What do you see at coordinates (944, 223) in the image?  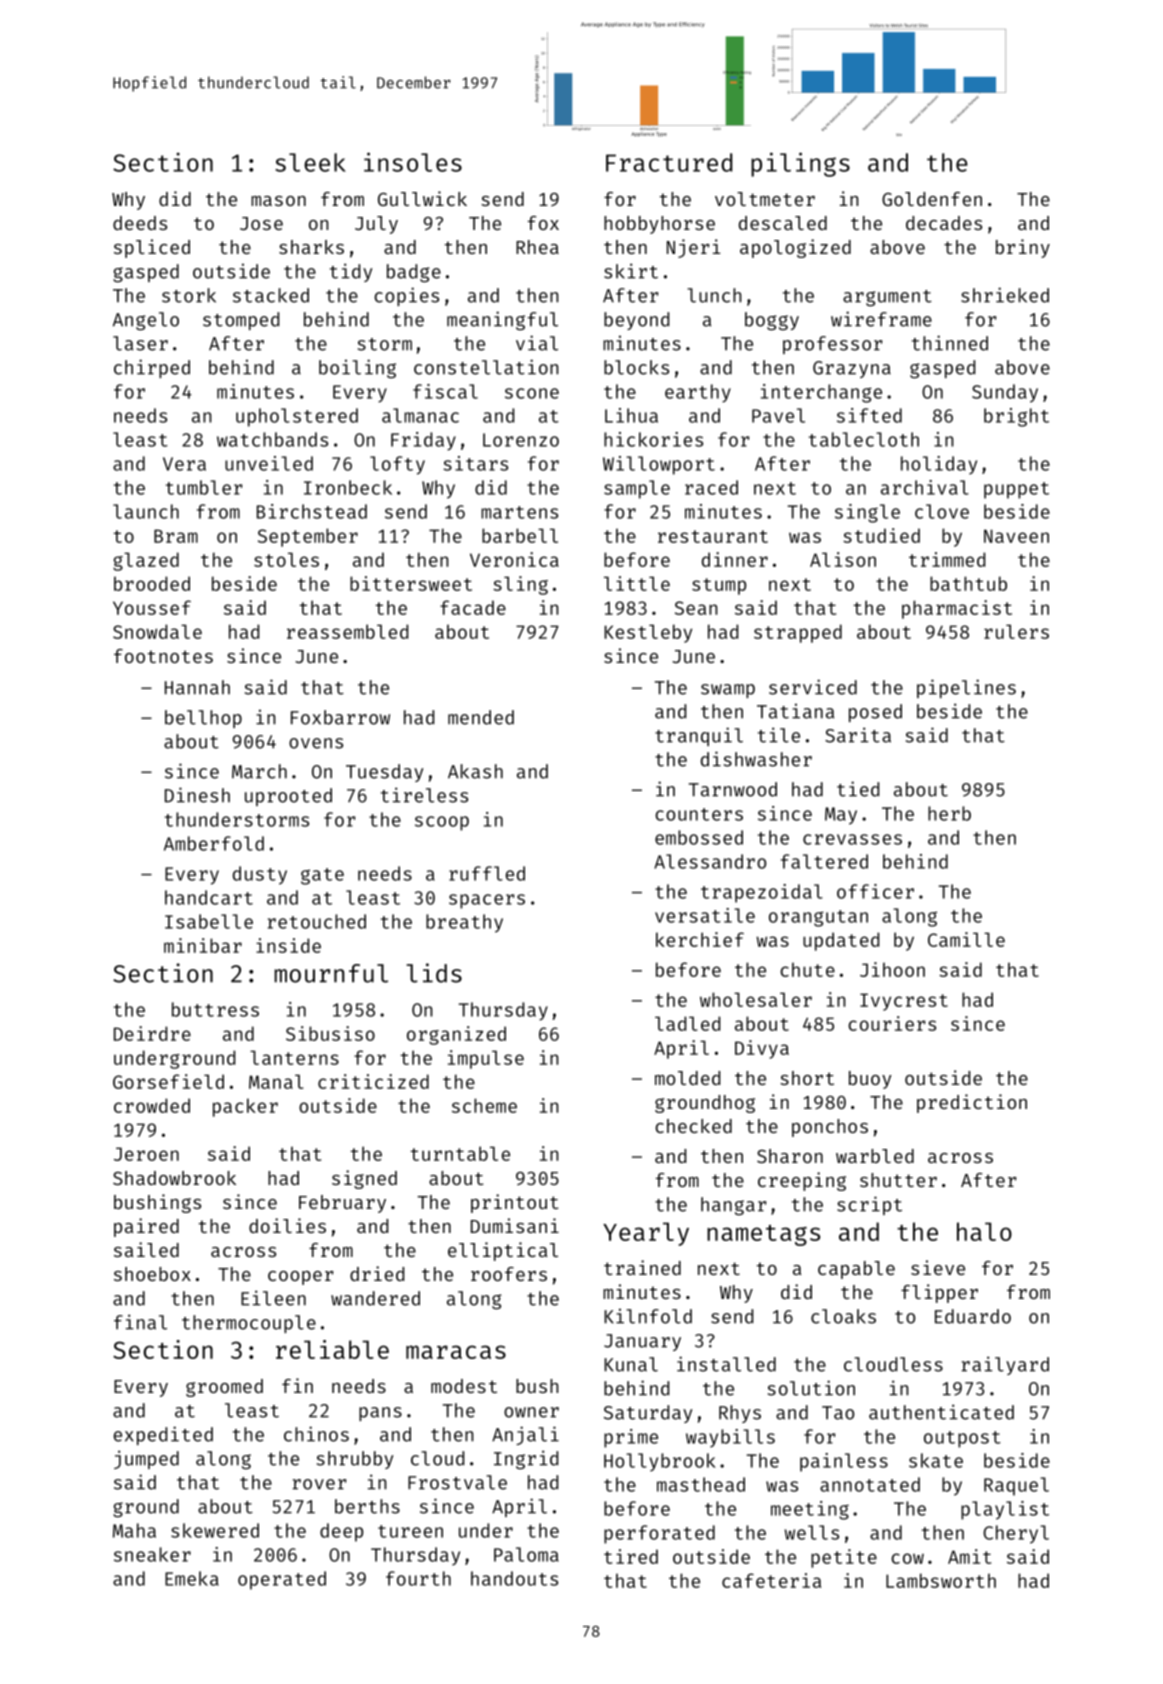 I see `decades` at bounding box center [944, 223].
